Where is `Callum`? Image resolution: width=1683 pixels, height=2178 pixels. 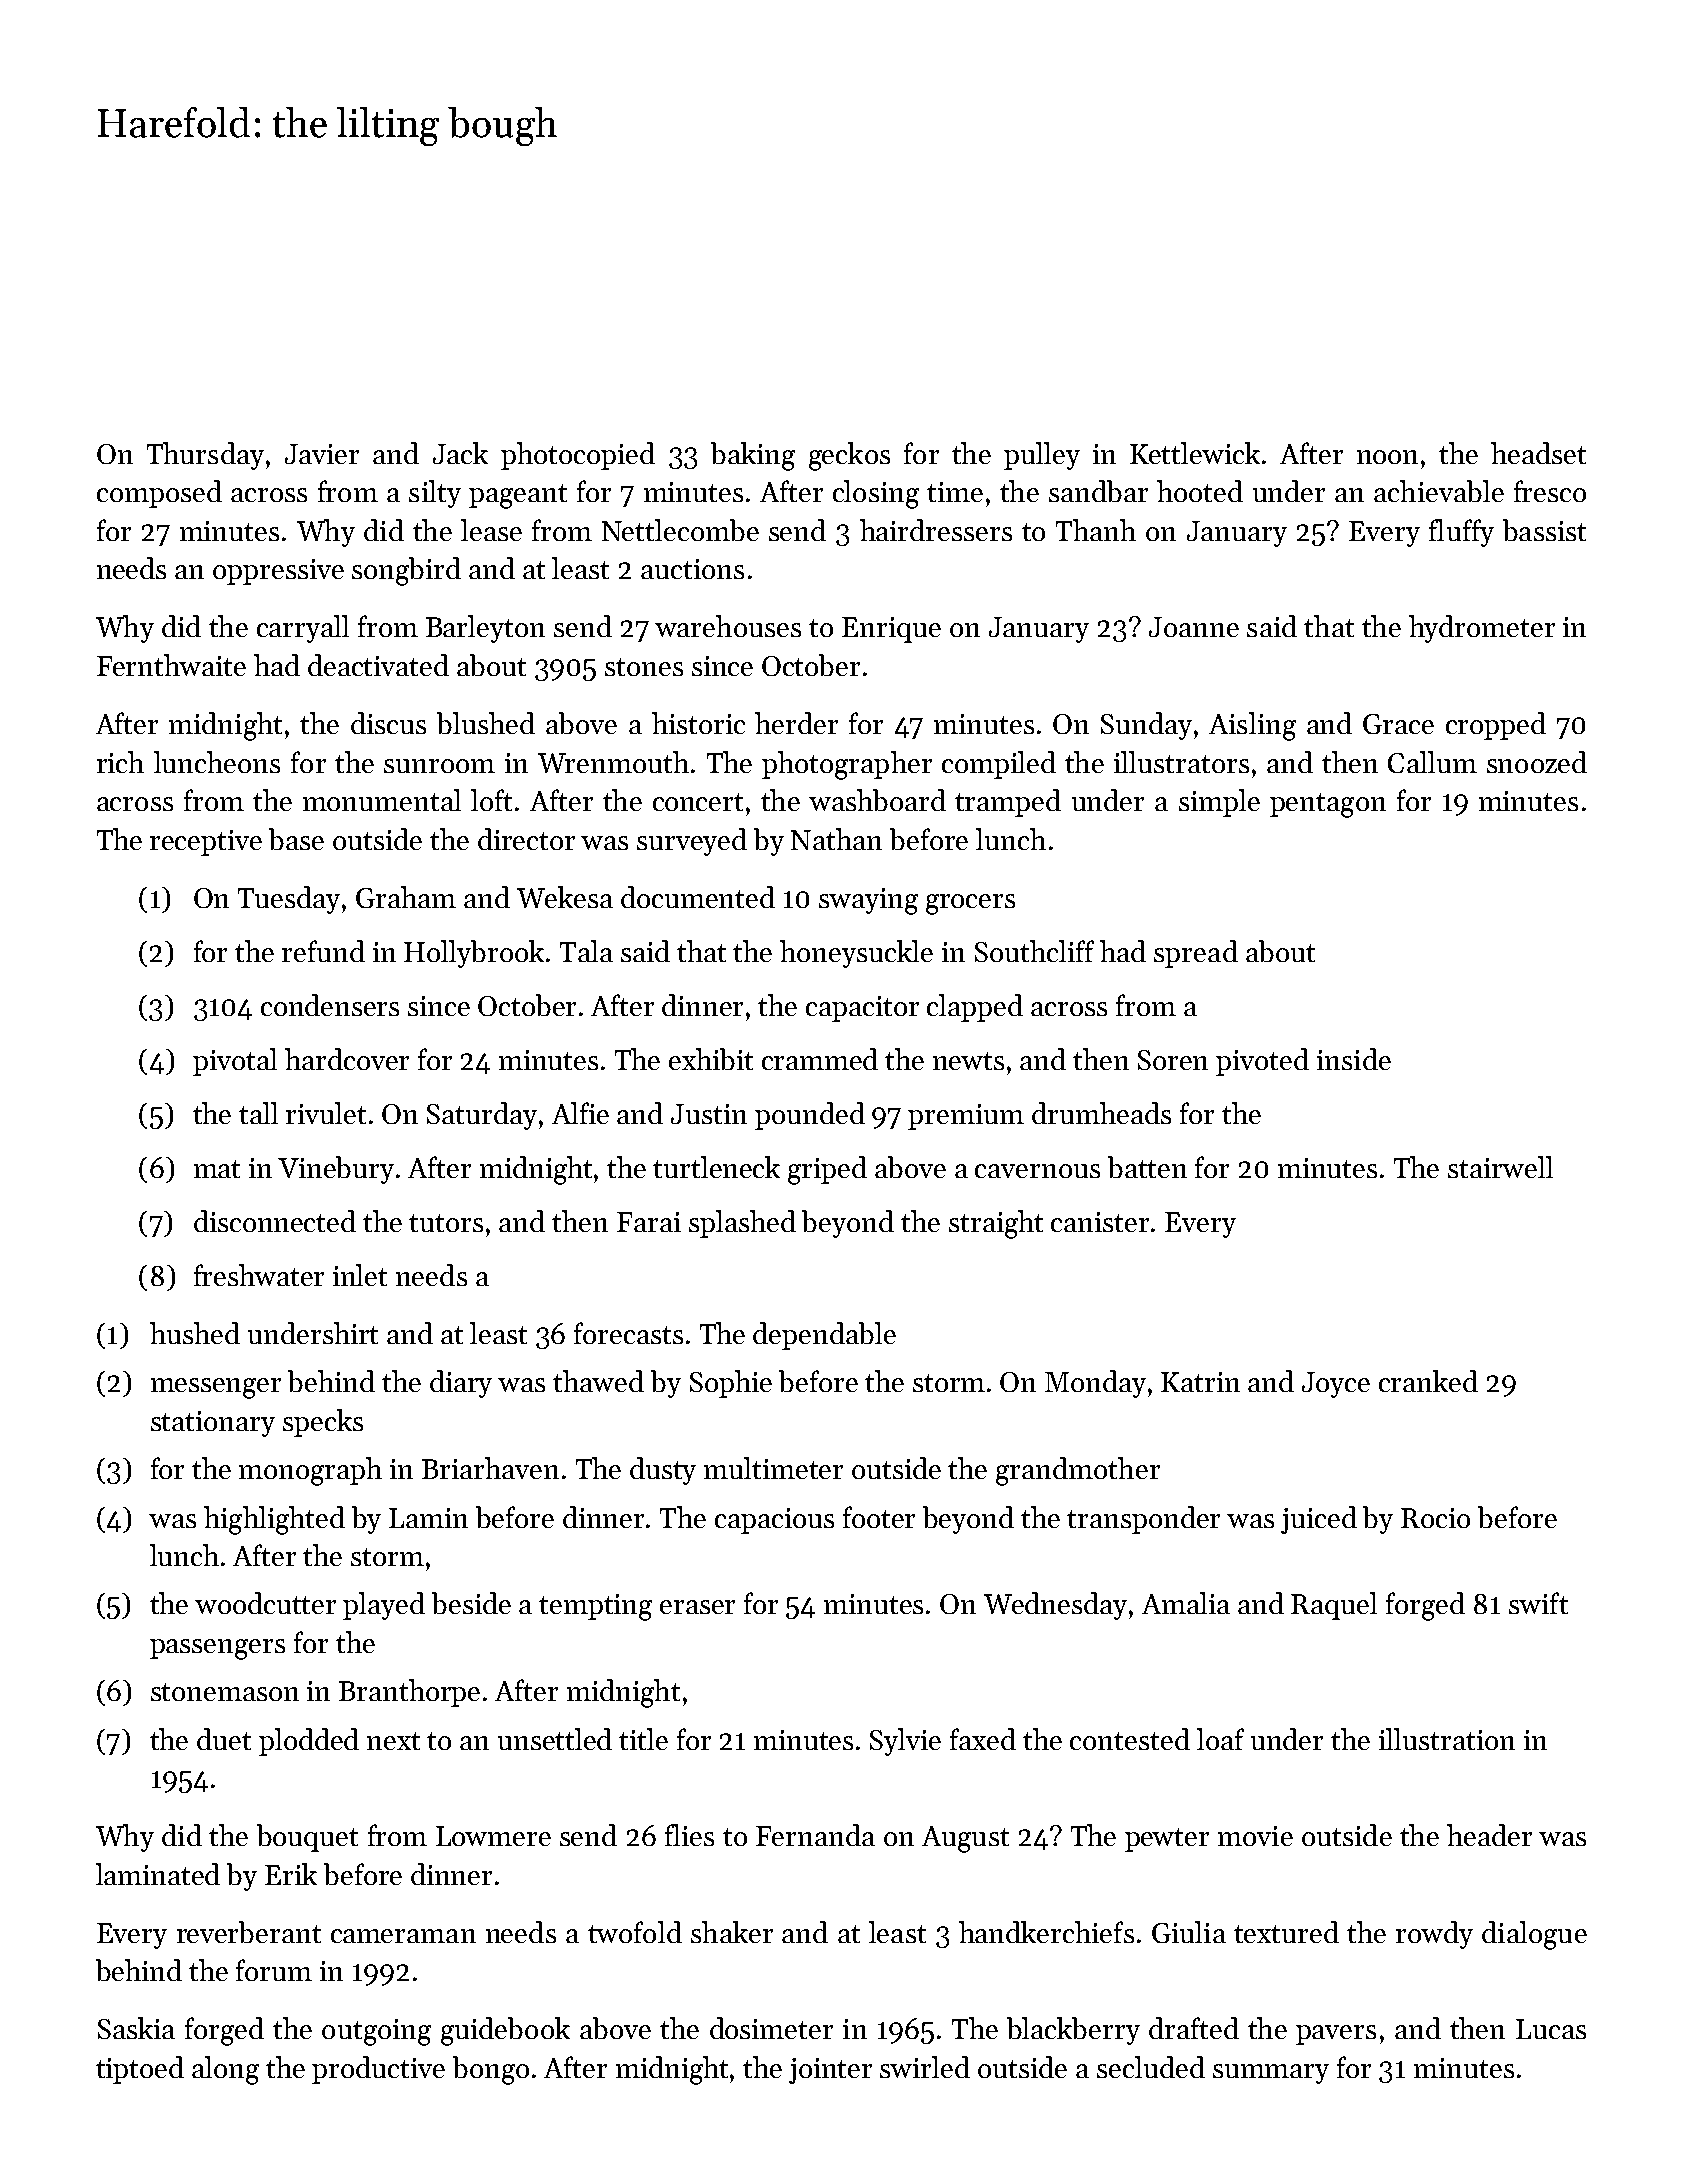
Callum is located at coordinates (1432, 762).
